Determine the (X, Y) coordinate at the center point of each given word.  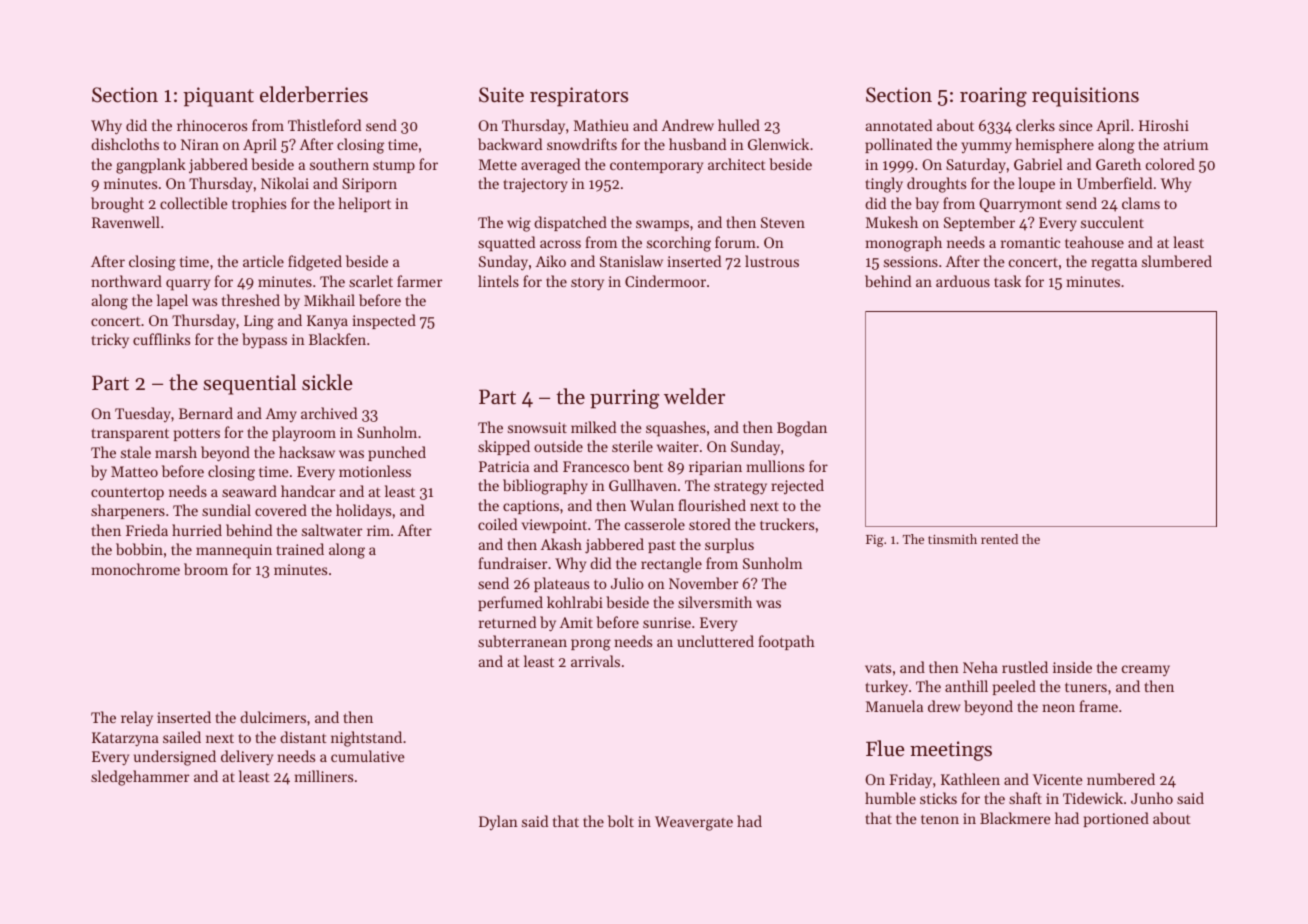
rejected (797, 486)
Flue (885, 748)
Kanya (327, 322)
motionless (375, 471)
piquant (218, 97)
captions (531, 507)
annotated (898, 125)
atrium (1185, 144)
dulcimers (273, 717)
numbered (1121, 779)
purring (624, 399)
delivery (247, 757)
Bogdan (802, 429)
